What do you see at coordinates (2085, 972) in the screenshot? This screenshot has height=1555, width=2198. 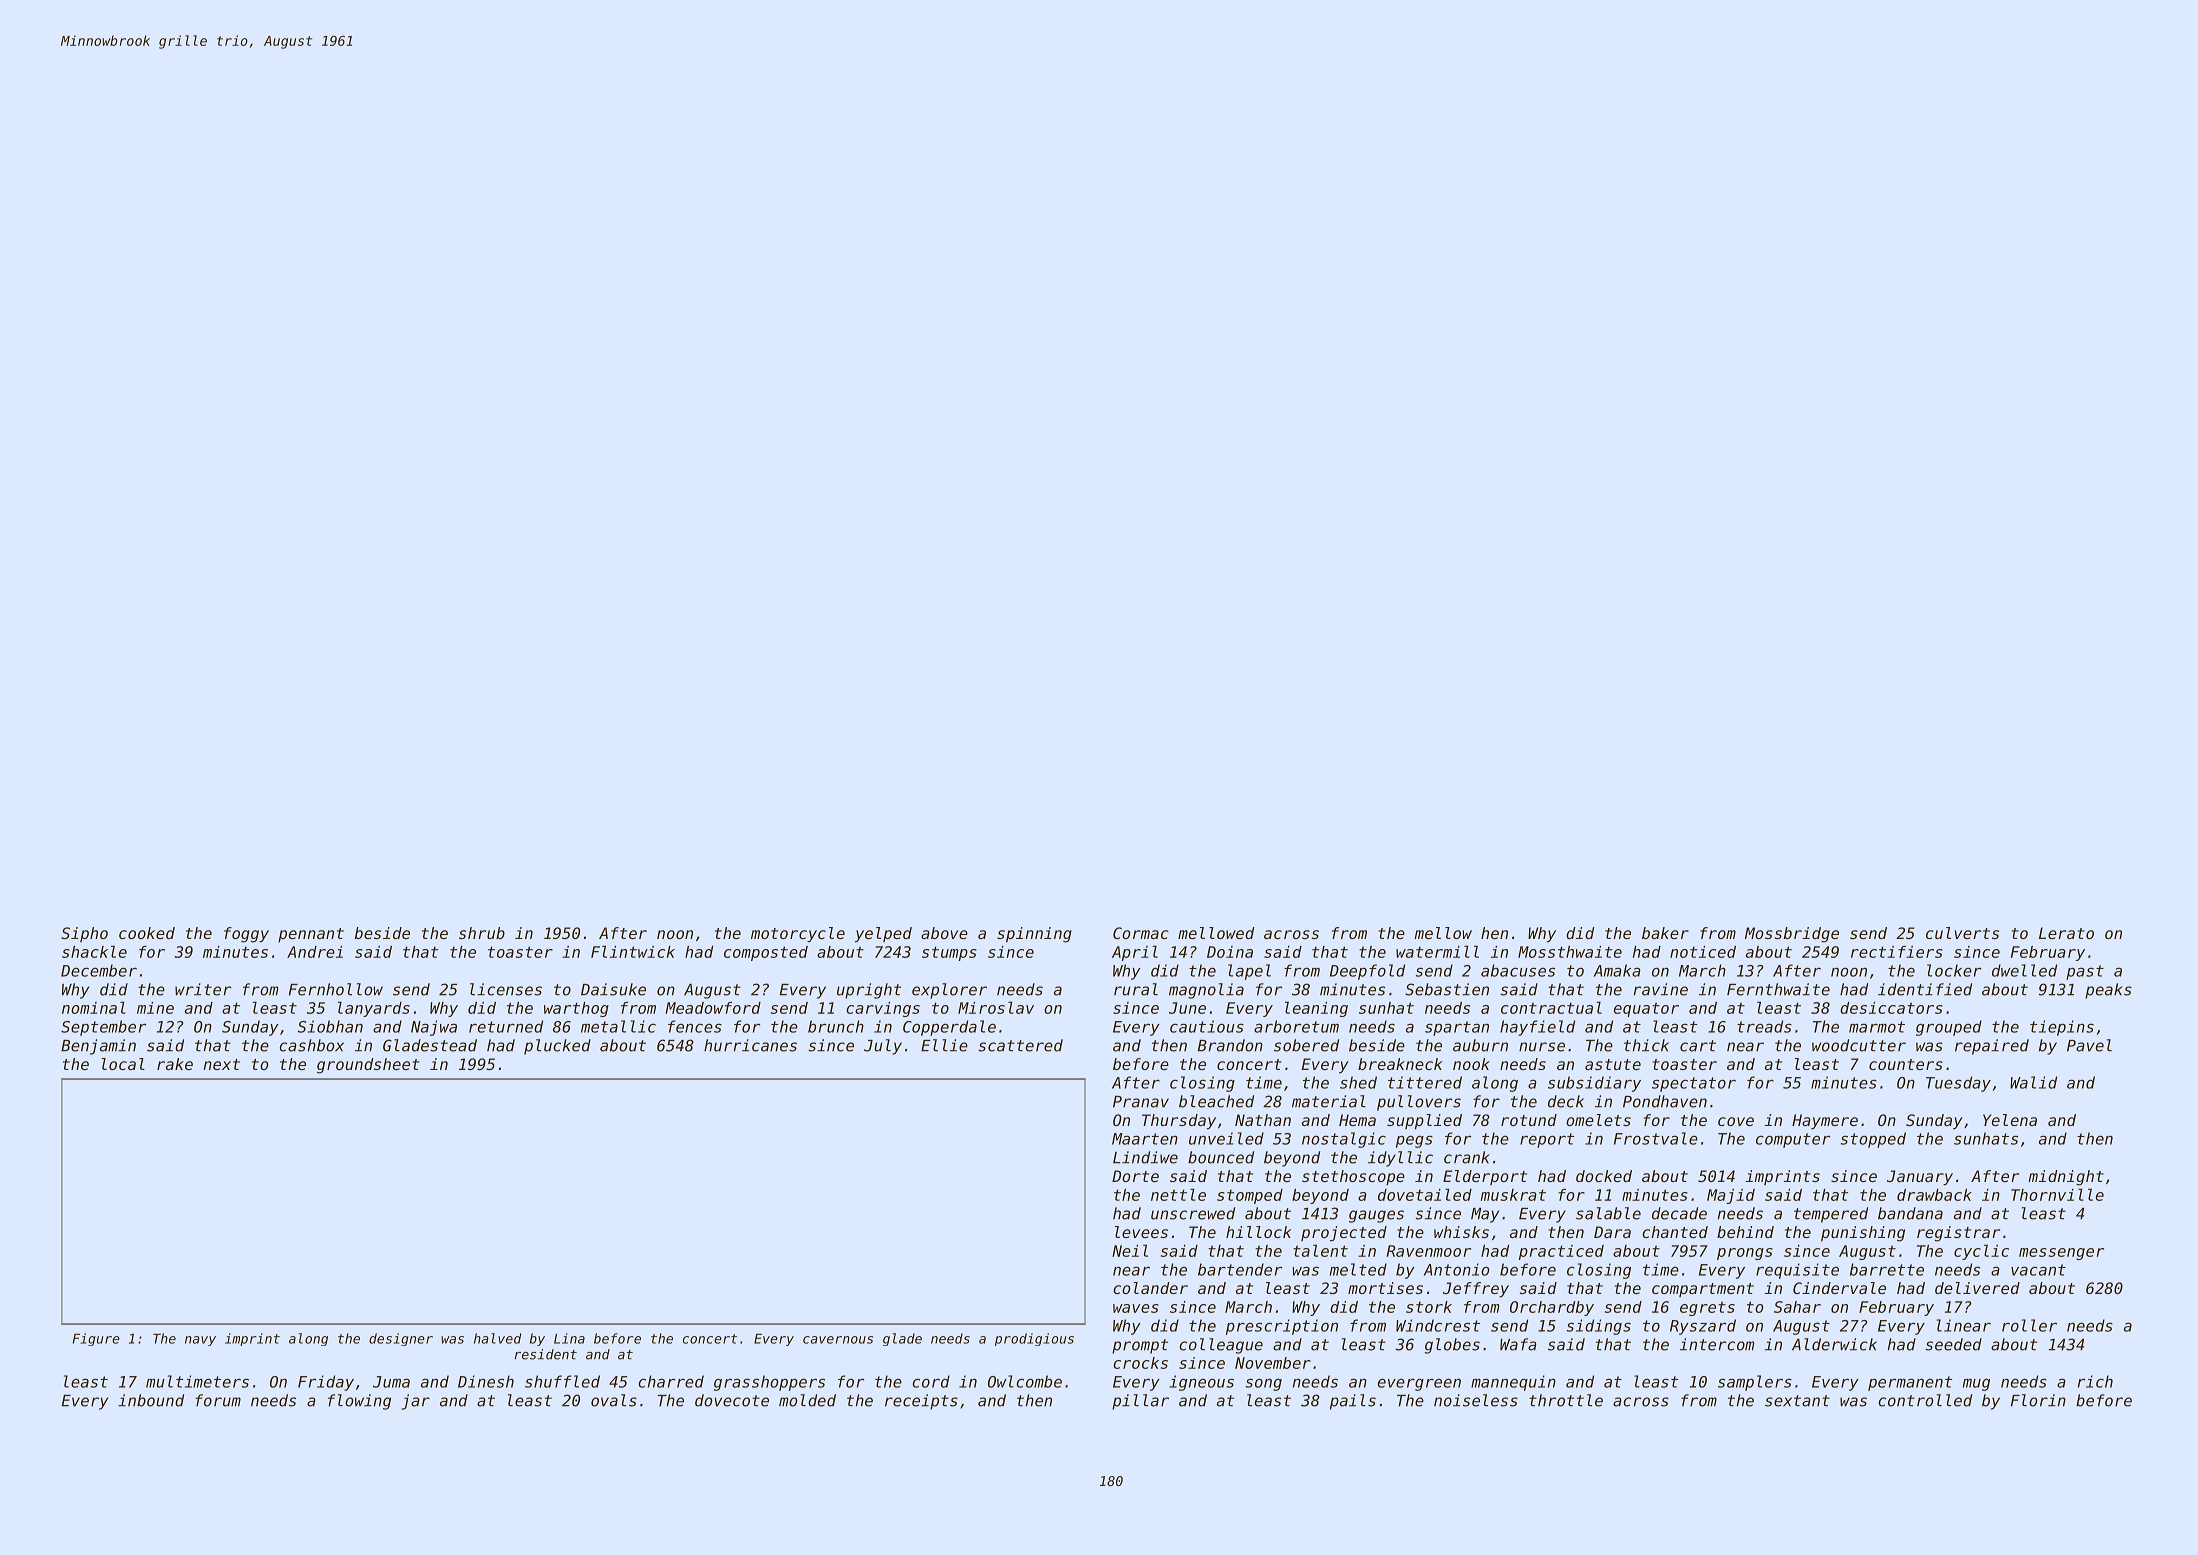 I see `past` at bounding box center [2085, 972].
